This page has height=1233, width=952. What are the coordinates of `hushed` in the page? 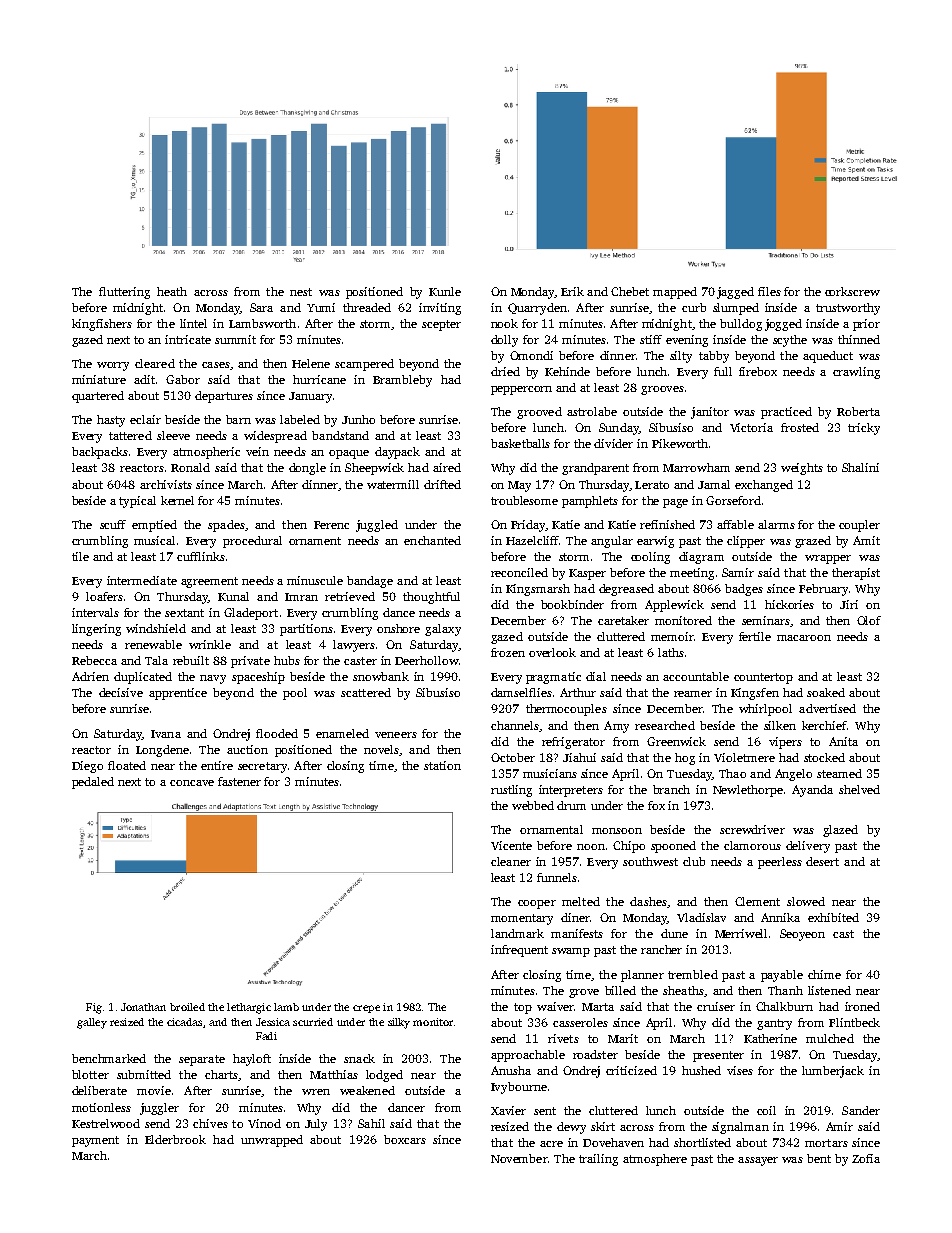 It's located at (701, 1070).
